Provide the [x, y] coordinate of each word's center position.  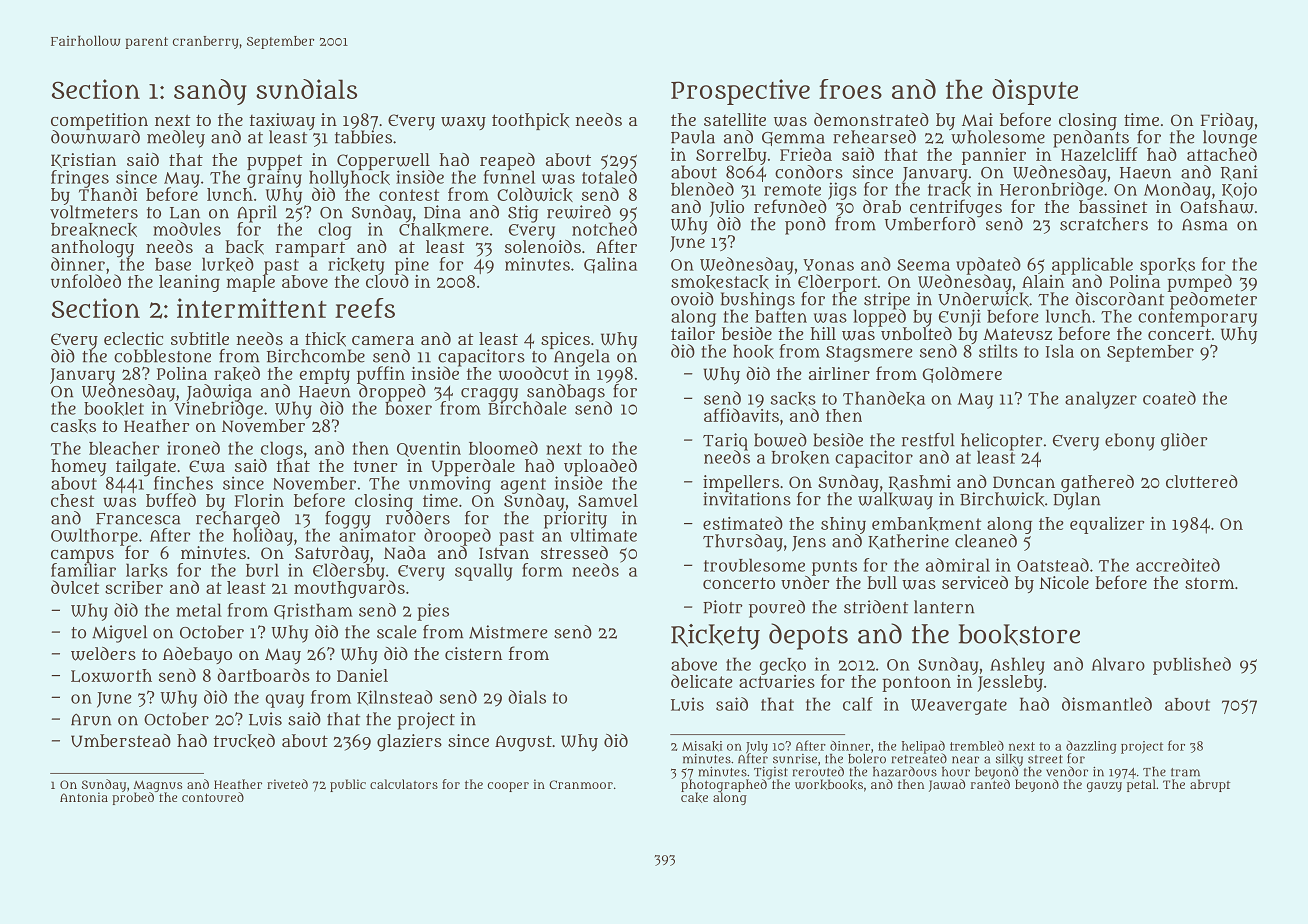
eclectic [133, 338]
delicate [702, 681]
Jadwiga [219, 392]
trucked [244, 741]
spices [565, 340]
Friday [1227, 121]
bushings [758, 301]
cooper [508, 787]
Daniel [362, 675]
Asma [1205, 225]
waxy [463, 123]
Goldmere [962, 375]
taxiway [282, 121]
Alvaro [1118, 664]
